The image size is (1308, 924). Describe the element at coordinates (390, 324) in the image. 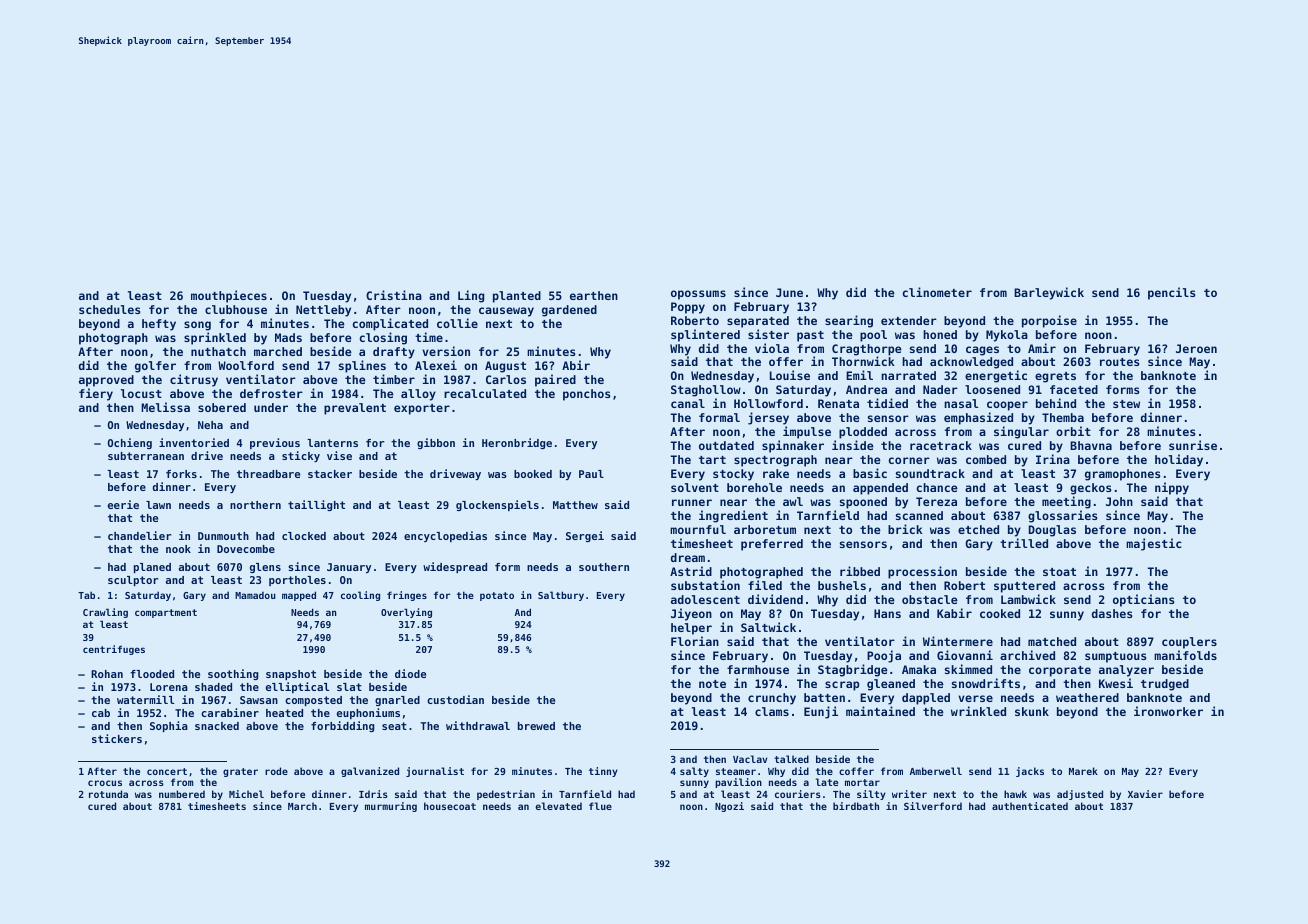

I see `complicated` at that location.
